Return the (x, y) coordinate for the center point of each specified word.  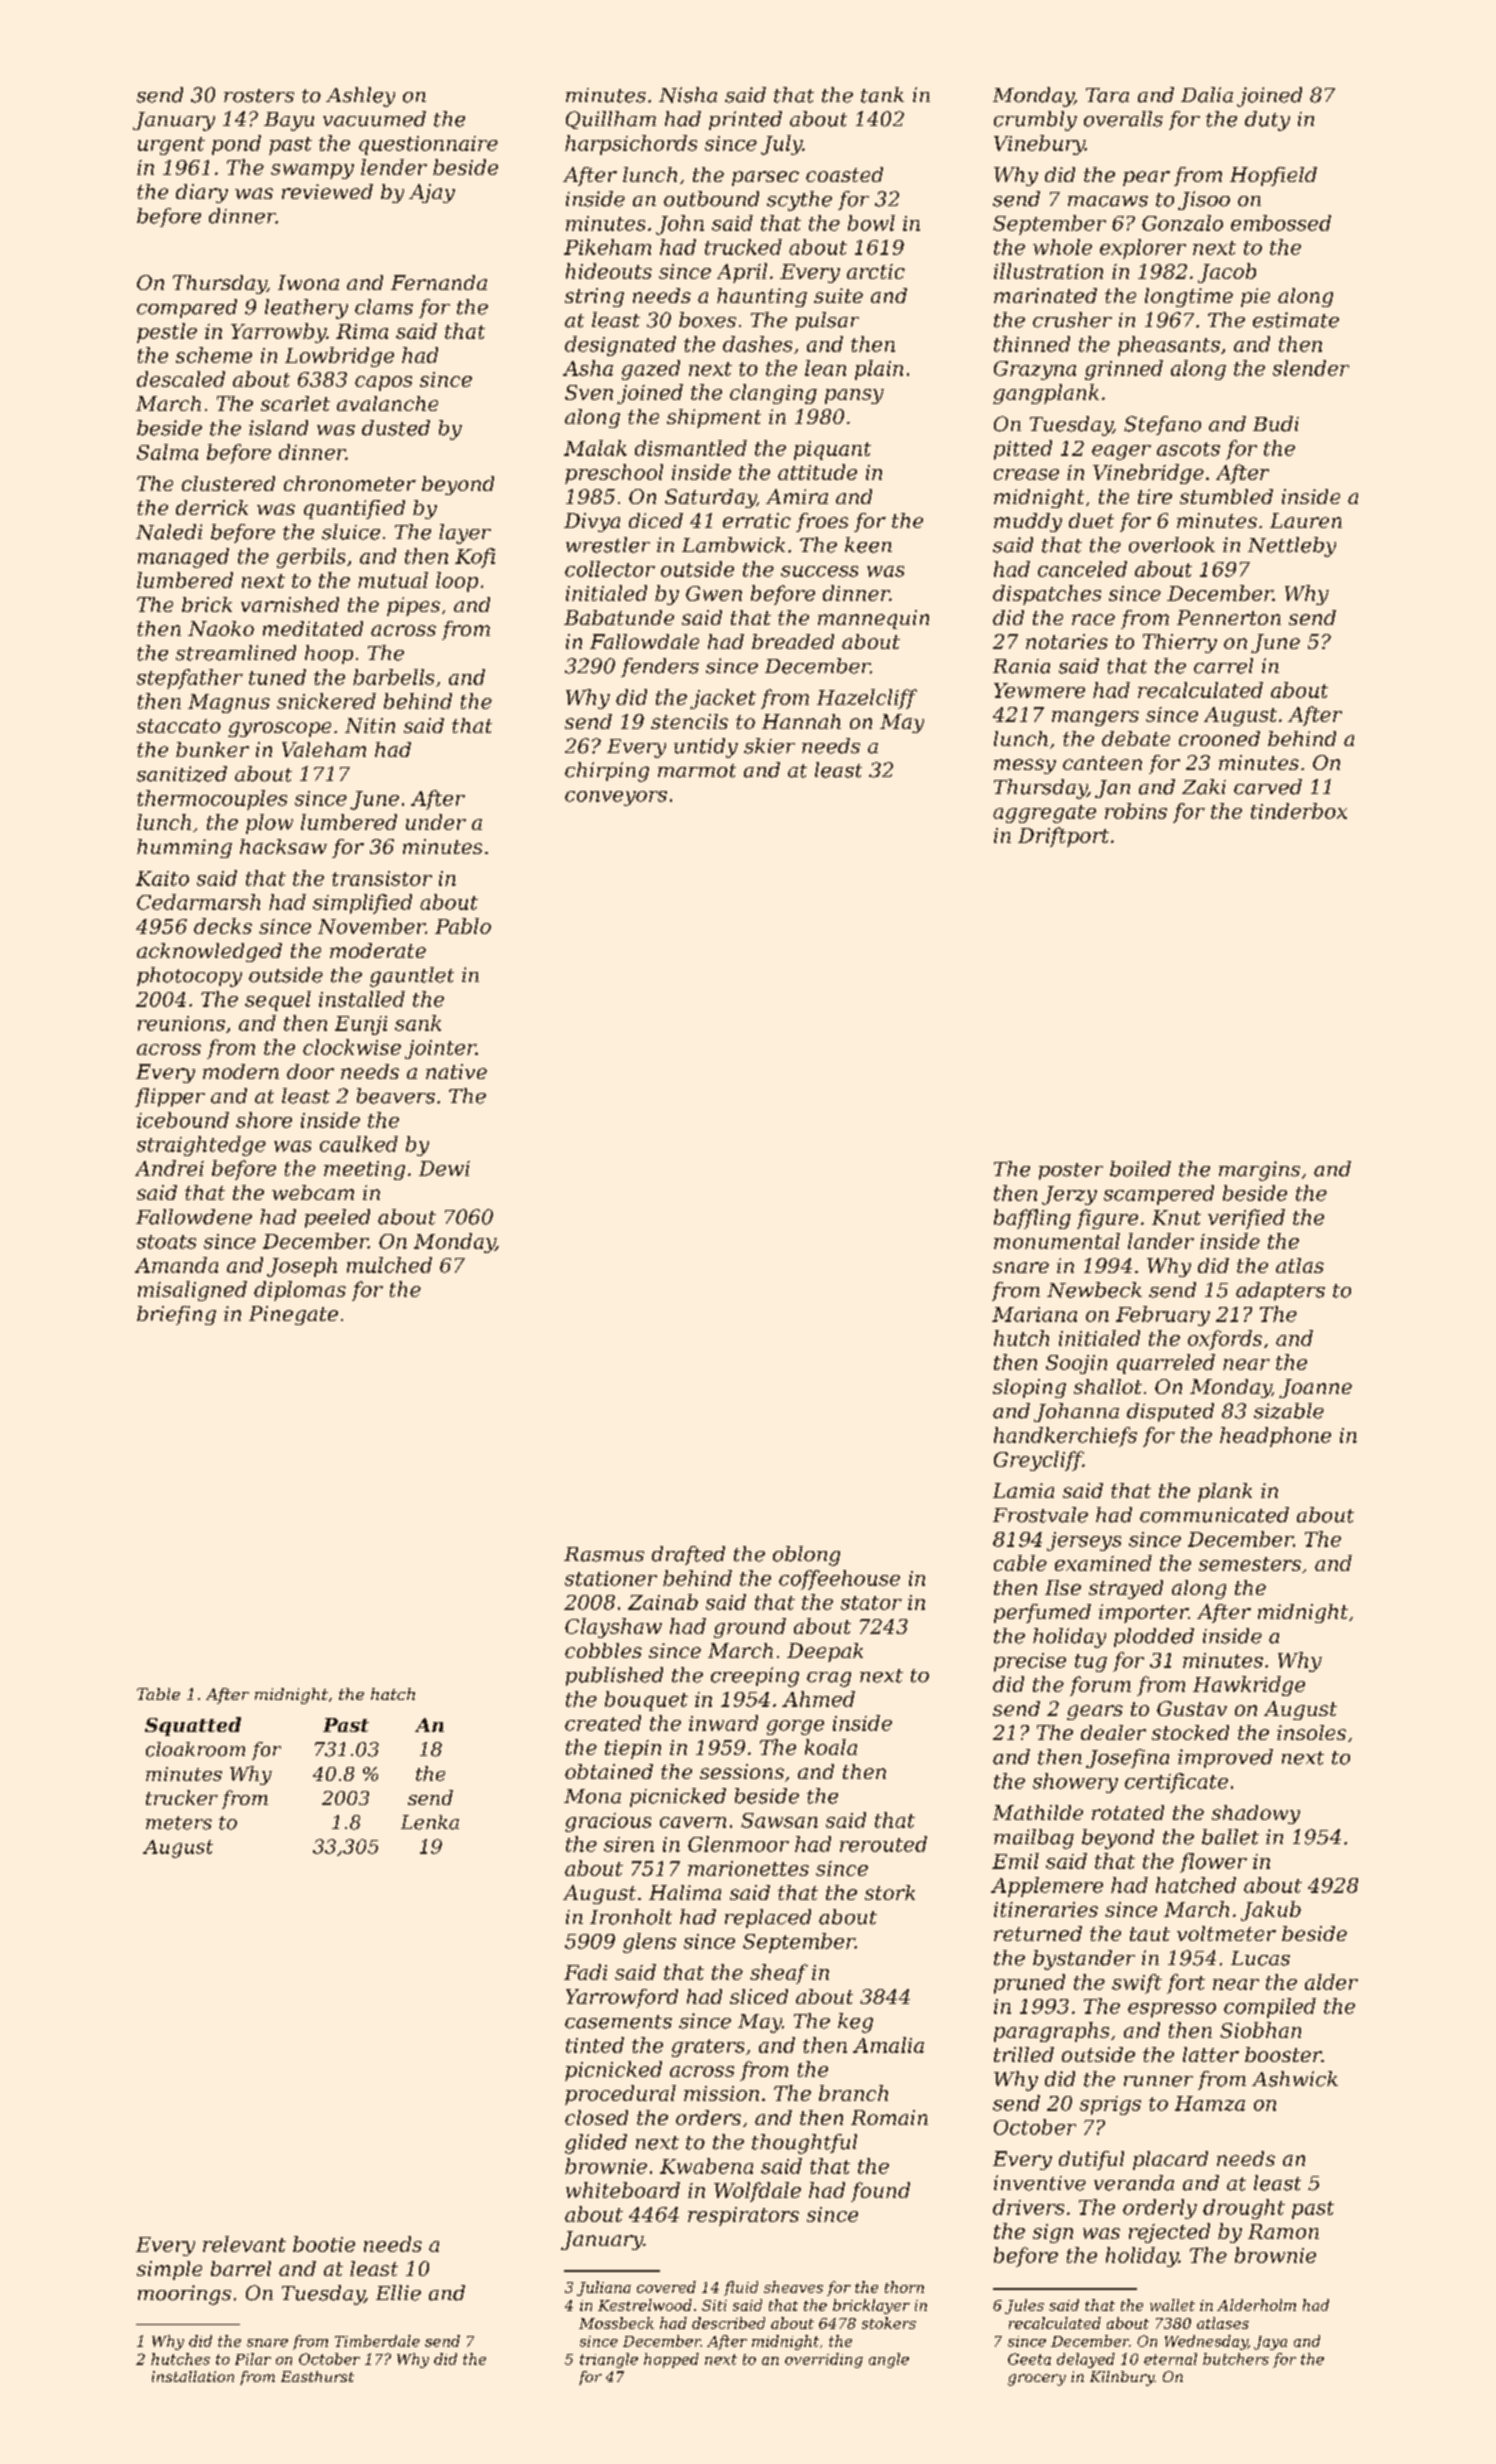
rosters (259, 96)
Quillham (611, 120)
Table (158, 1694)
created (603, 1723)
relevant (244, 2244)
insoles (1311, 1732)
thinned (1032, 344)
